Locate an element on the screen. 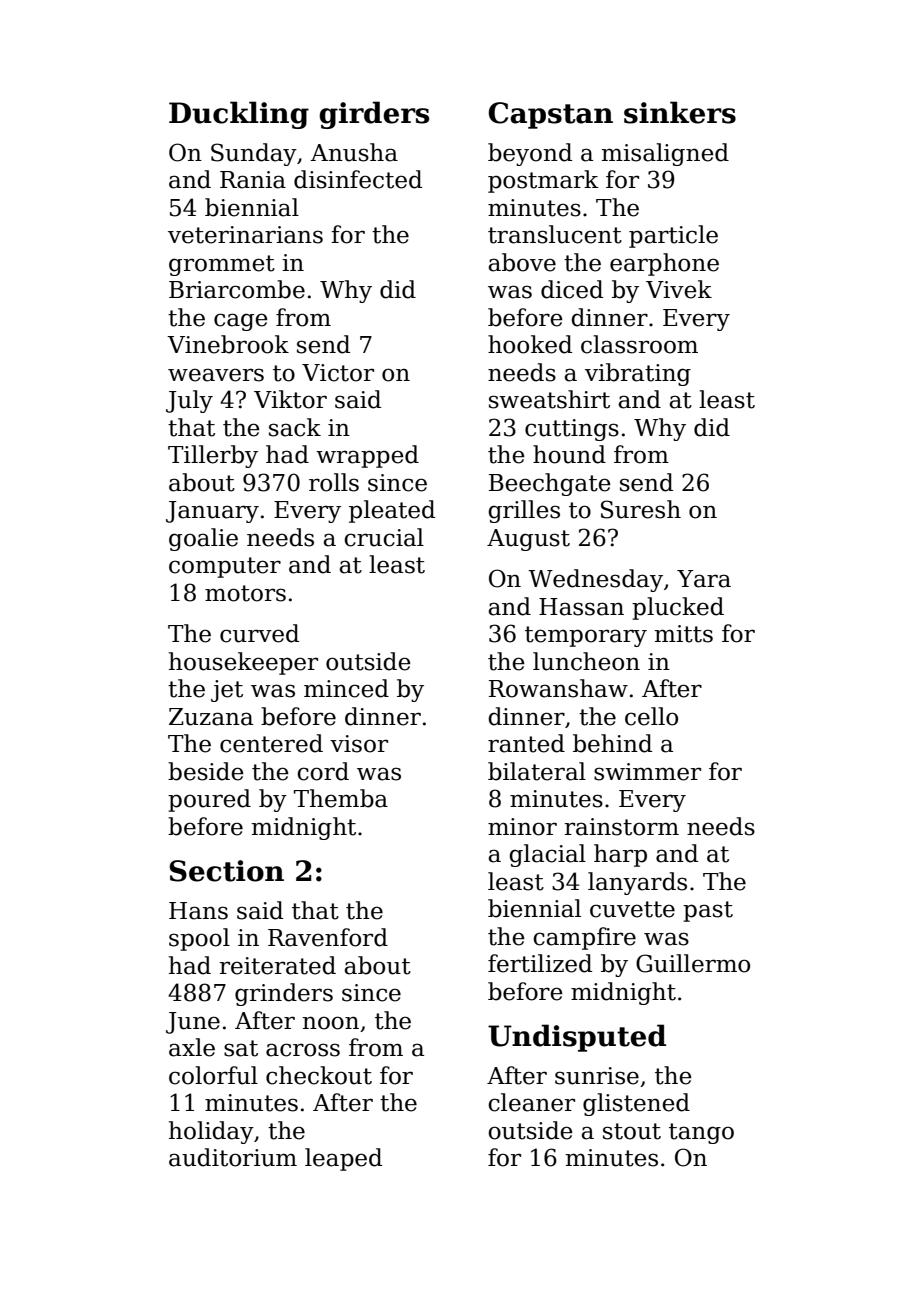  Duckling is located at coordinates (239, 115).
